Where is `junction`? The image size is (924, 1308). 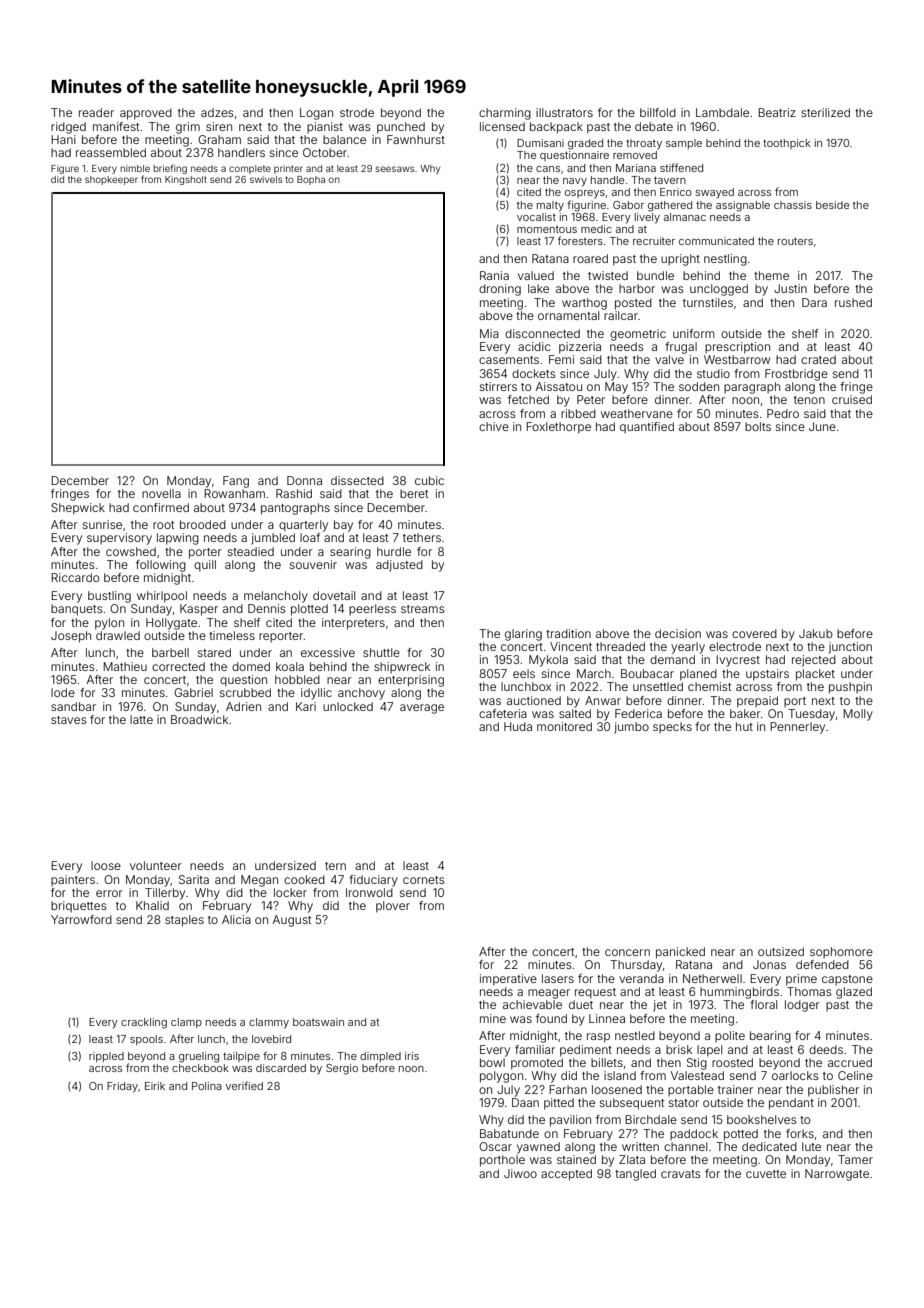
junction is located at coordinates (850, 648).
